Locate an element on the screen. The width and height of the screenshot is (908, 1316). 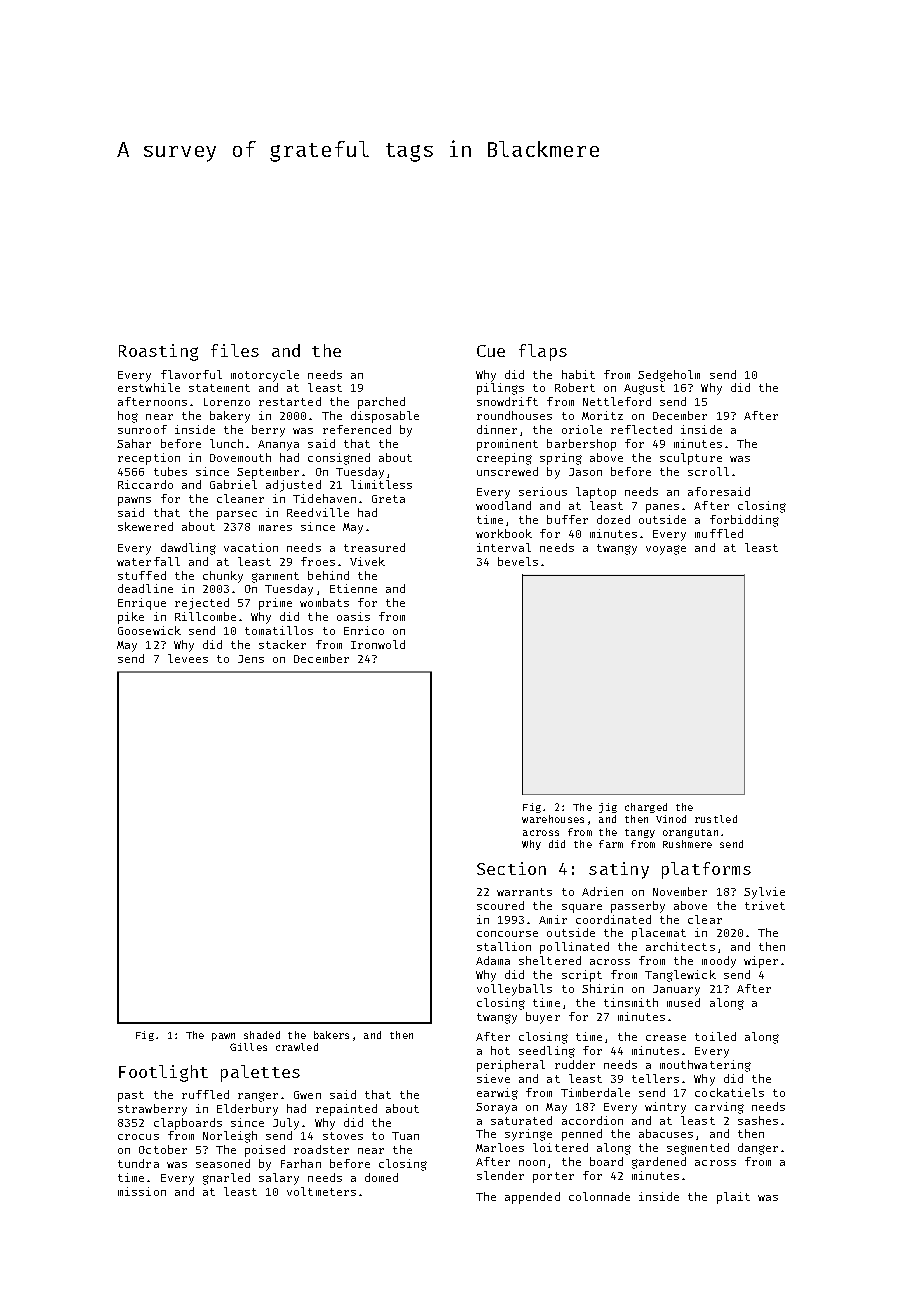
mission is located at coordinates (142, 1191).
